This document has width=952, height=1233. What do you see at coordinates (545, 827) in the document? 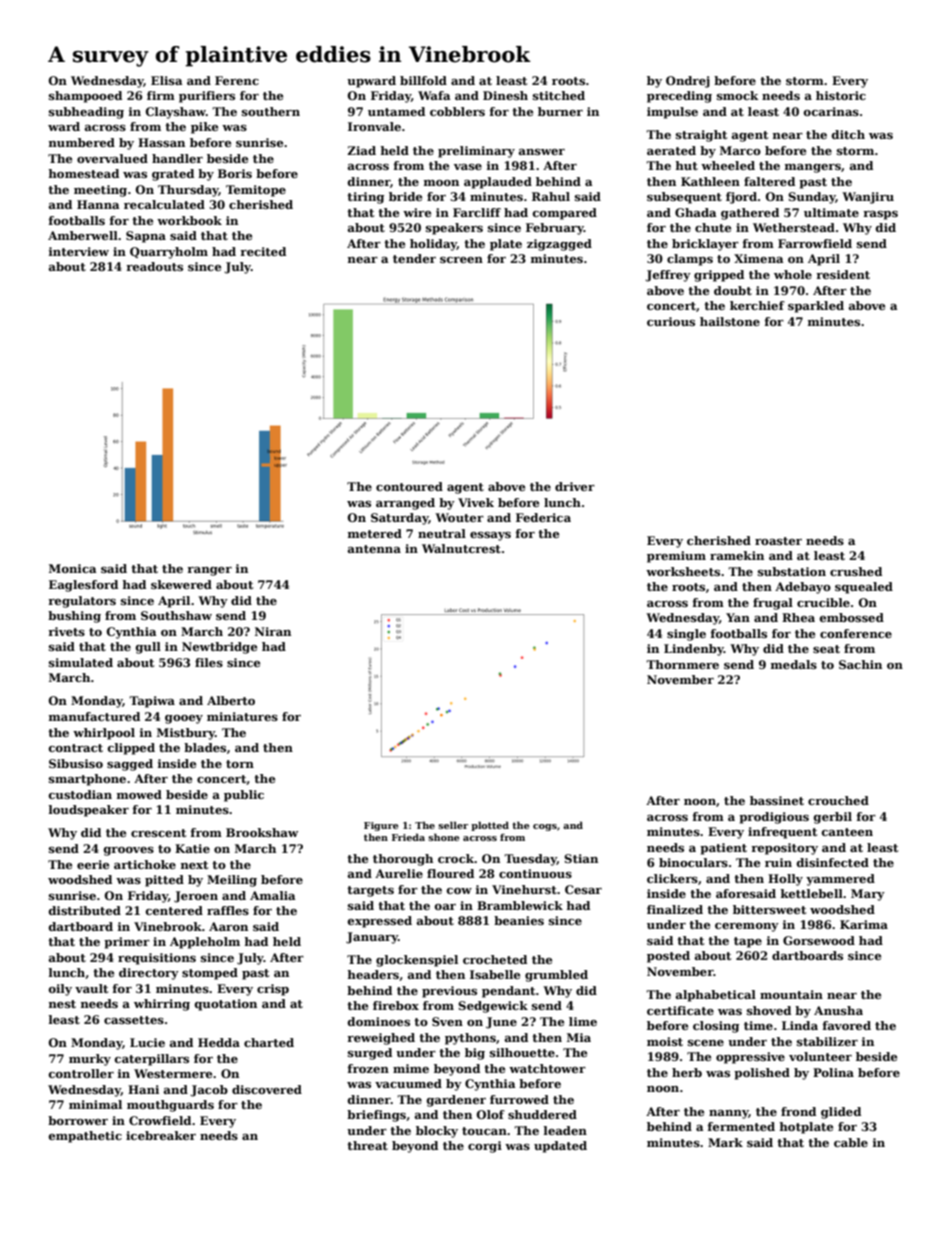
I see `cogs` at bounding box center [545, 827].
